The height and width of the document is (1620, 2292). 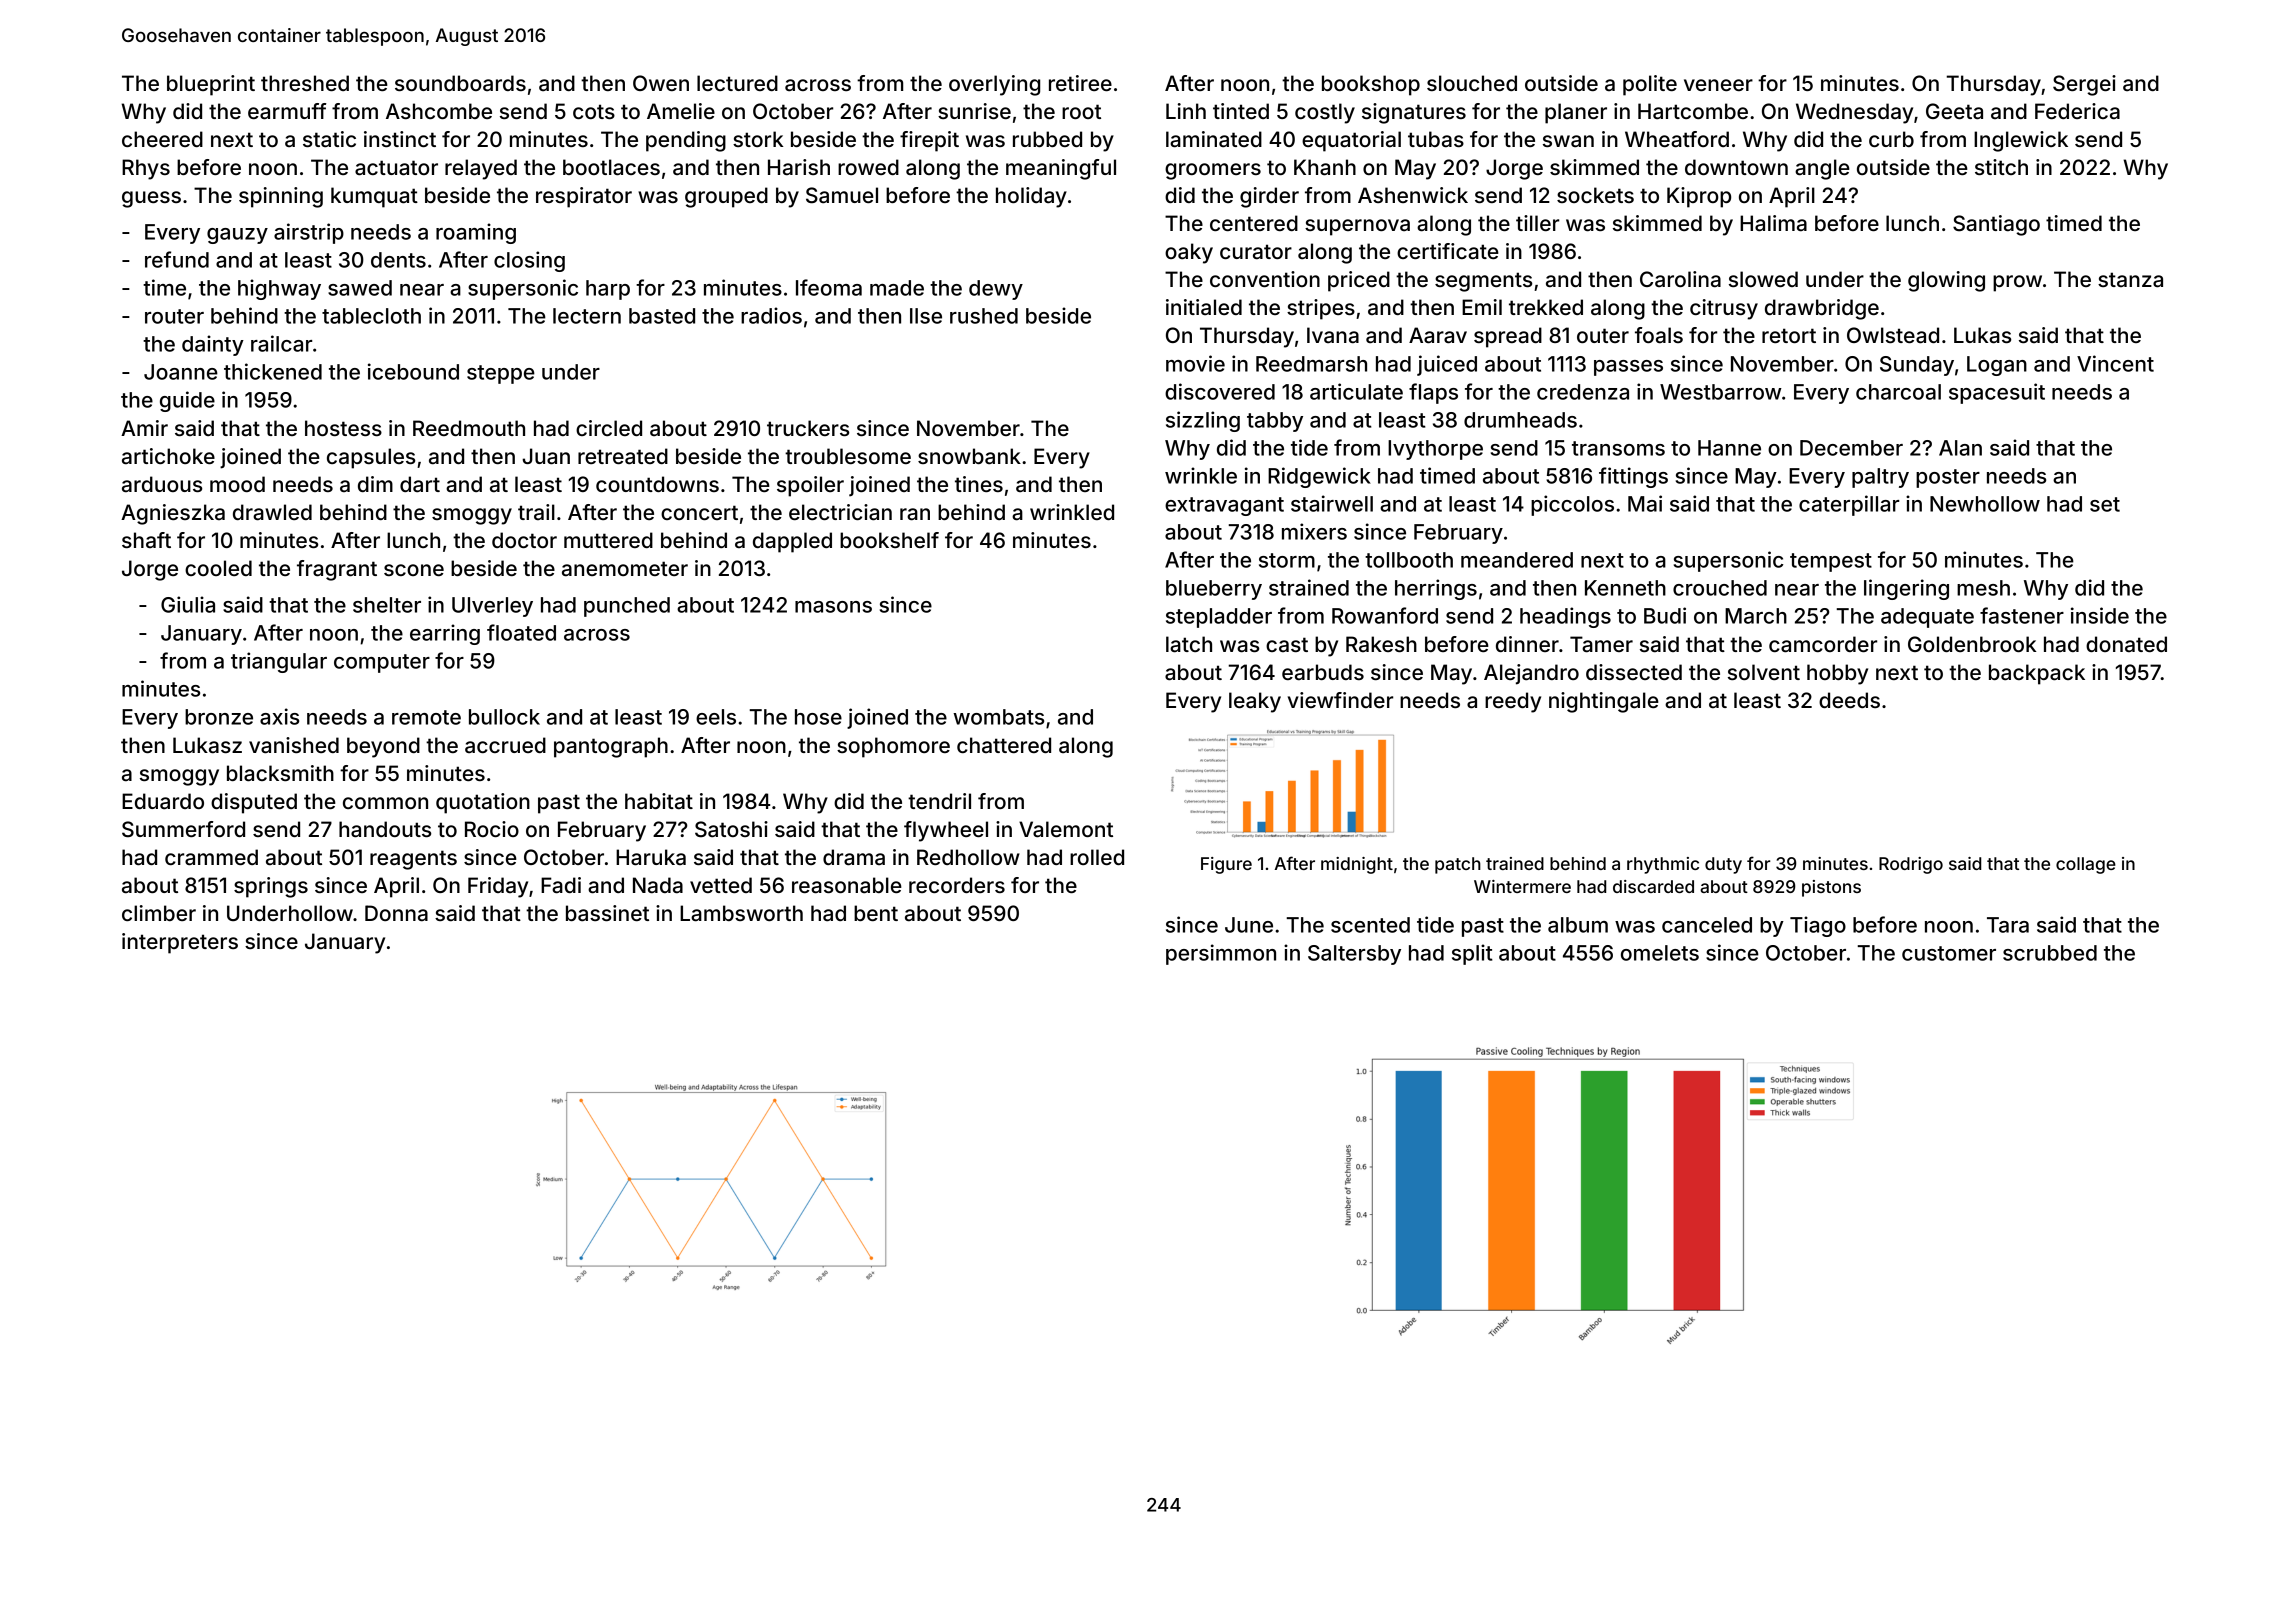 I want to click on blueprint, so click(x=211, y=85).
